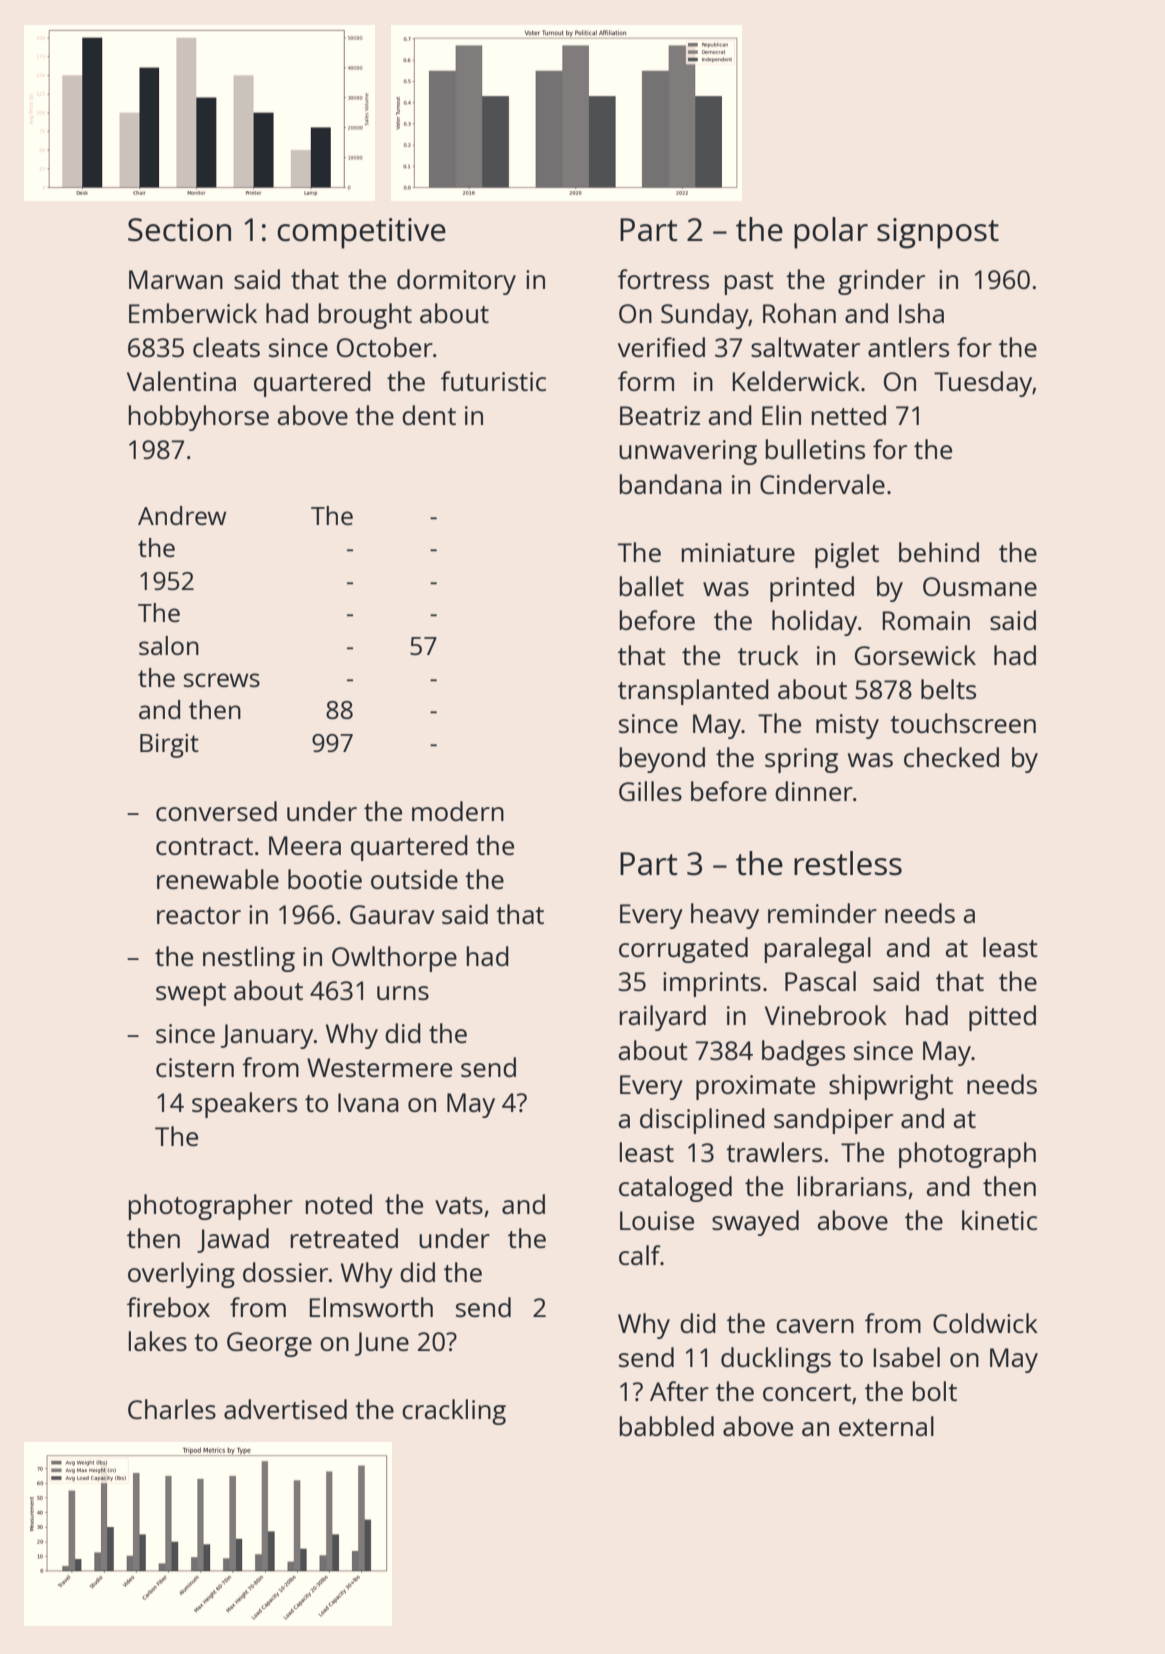 Image resolution: width=1165 pixels, height=1654 pixels. What do you see at coordinates (640, 1255) in the screenshot?
I see `calf` at bounding box center [640, 1255].
